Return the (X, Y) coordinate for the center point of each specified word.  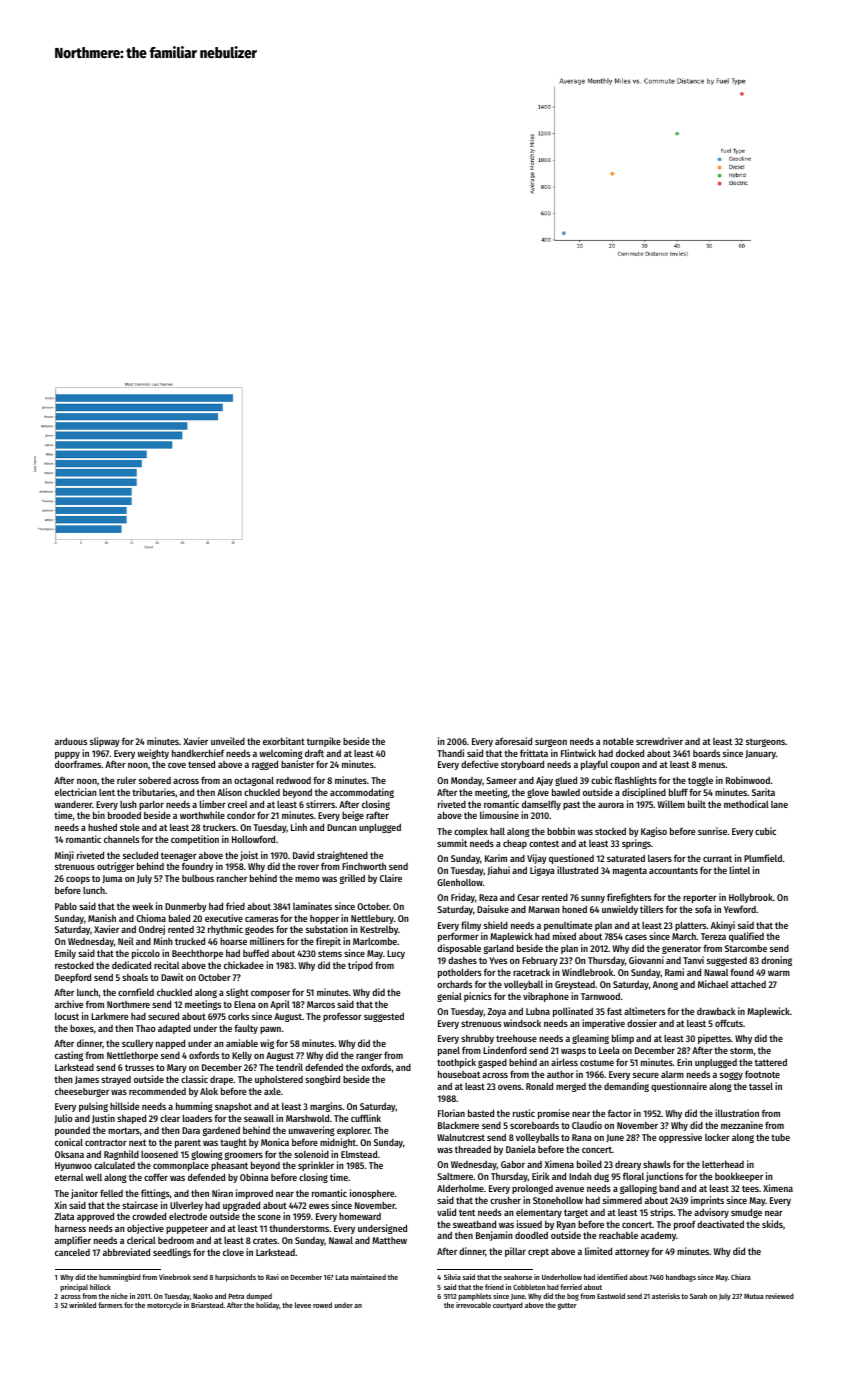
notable (618, 741)
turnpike (324, 742)
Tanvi (693, 960)
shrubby (477, 1039)
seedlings (172, 1253)
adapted (174, 1029)
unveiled (228, 741)
